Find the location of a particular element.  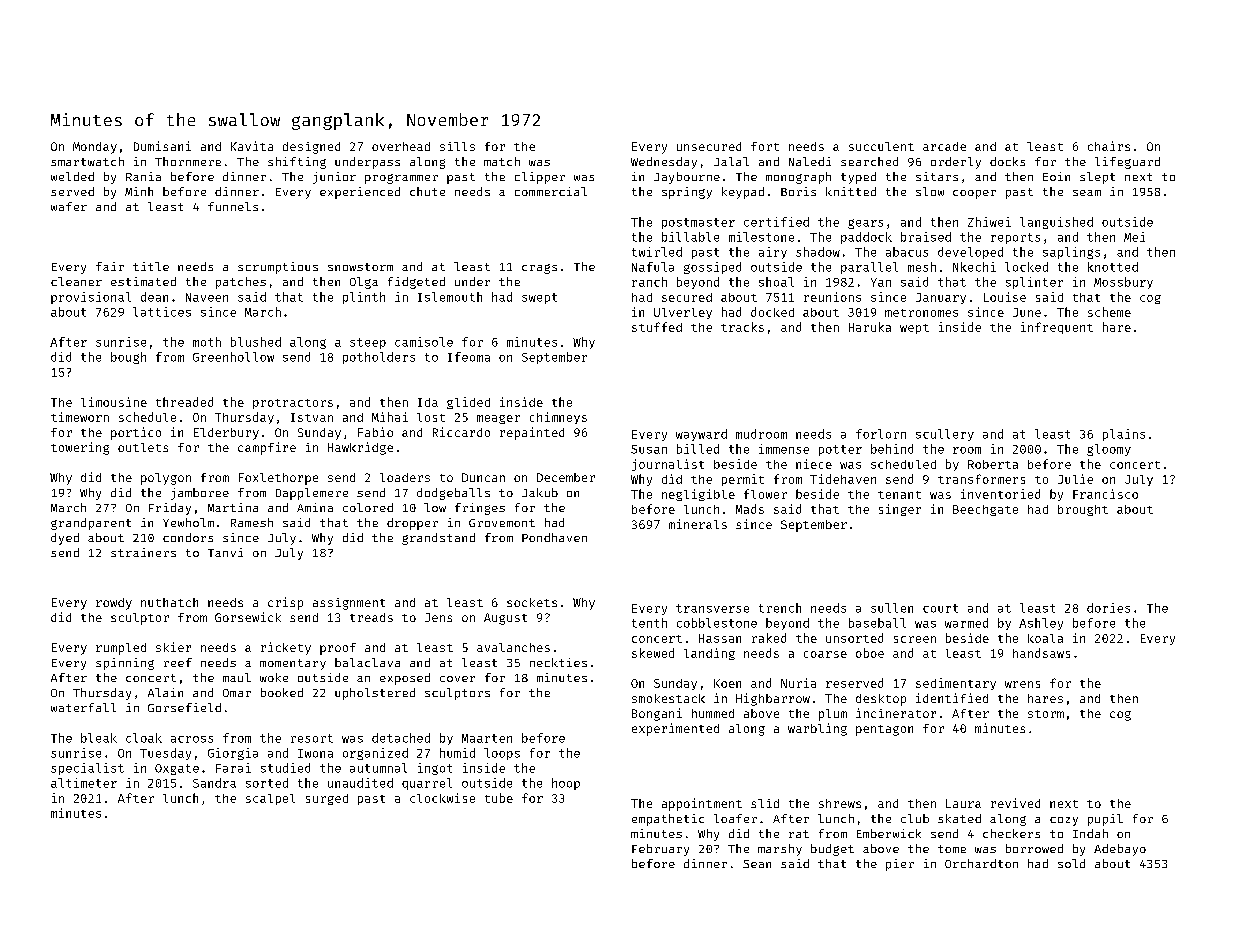

fort is located at coordinates (765, 146).
